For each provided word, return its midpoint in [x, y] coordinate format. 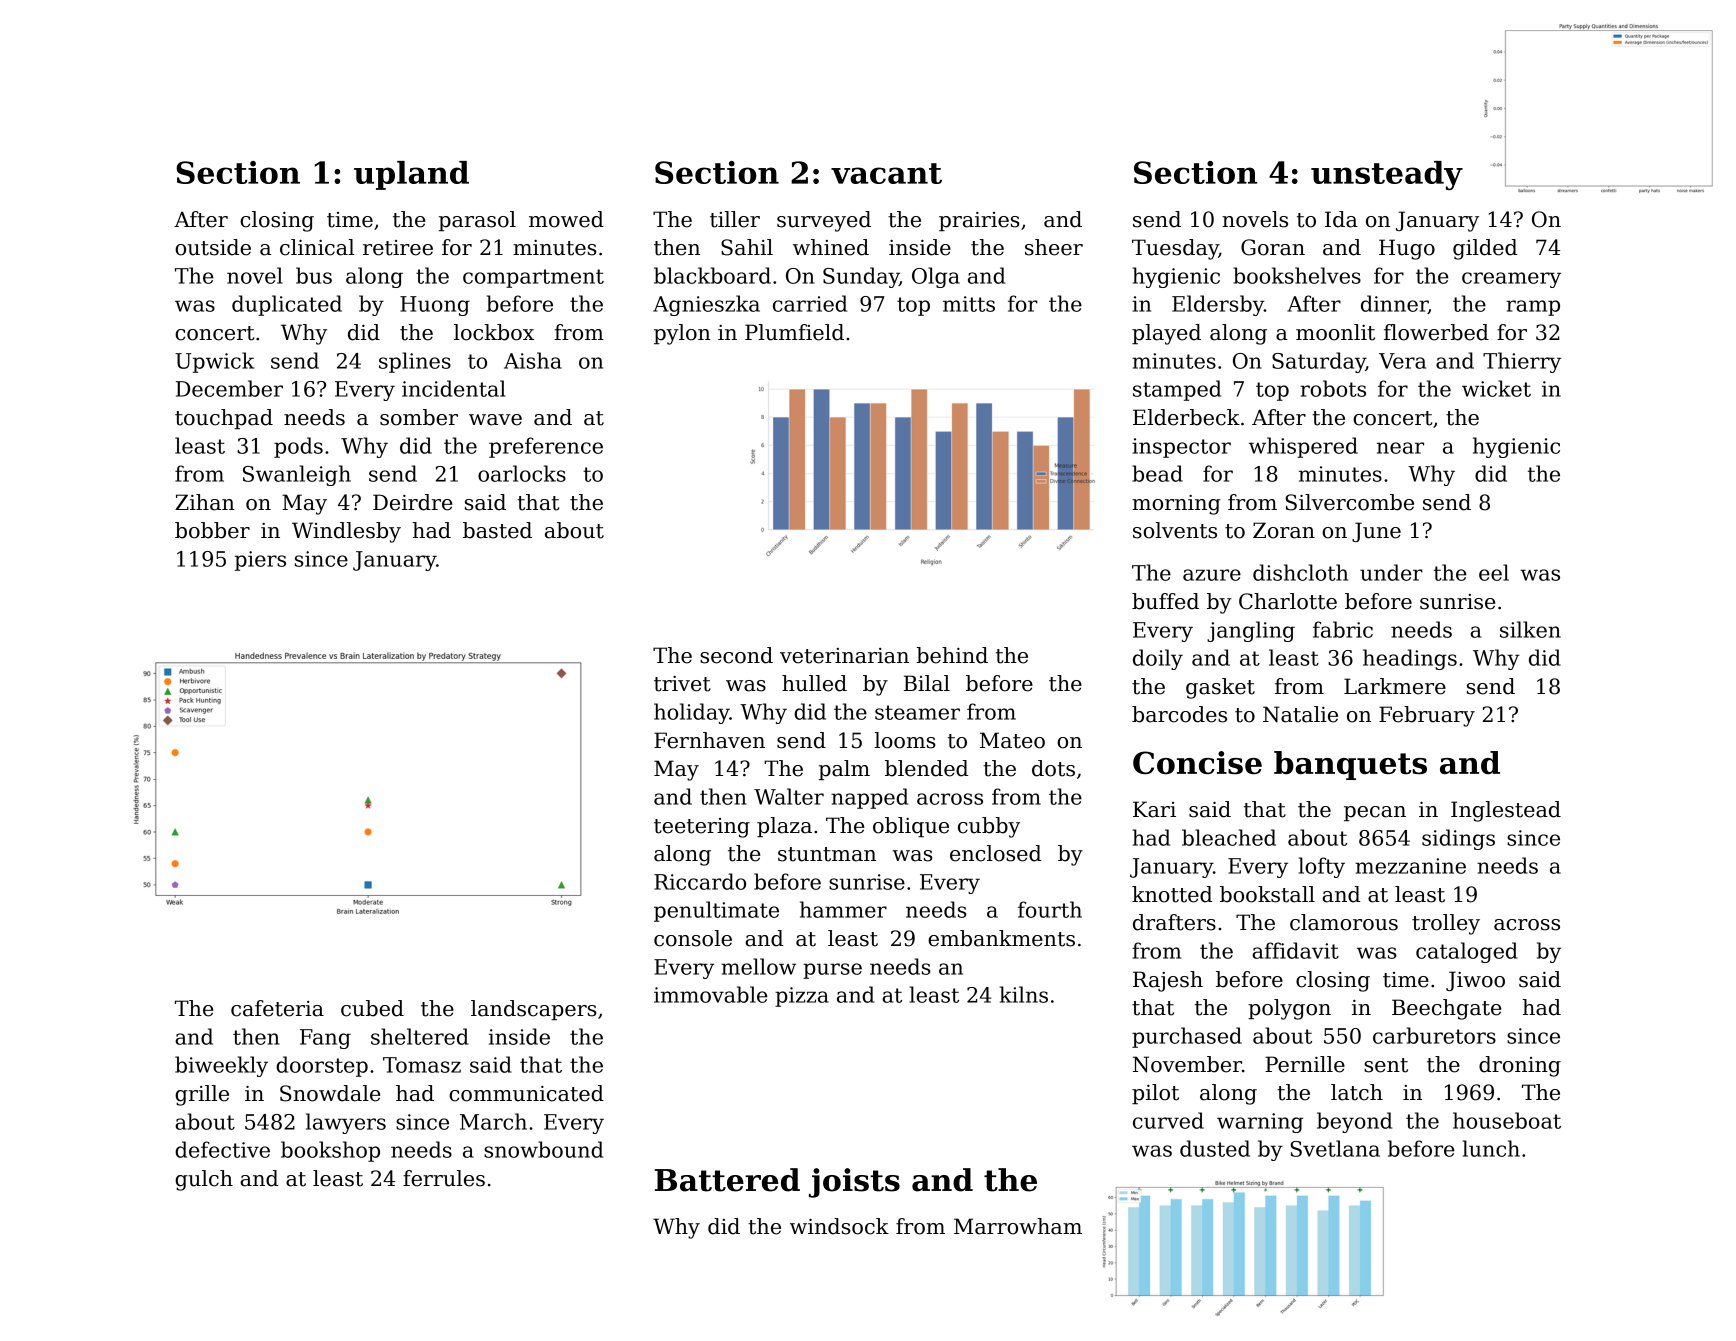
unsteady [1387, 176]
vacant [886, 173]
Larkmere [1395, 686]
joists [854, 1183]
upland [411, 175]
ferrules [444, 1178]
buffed [1165, 601]
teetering [702, 828]
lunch [1491, 1148]
